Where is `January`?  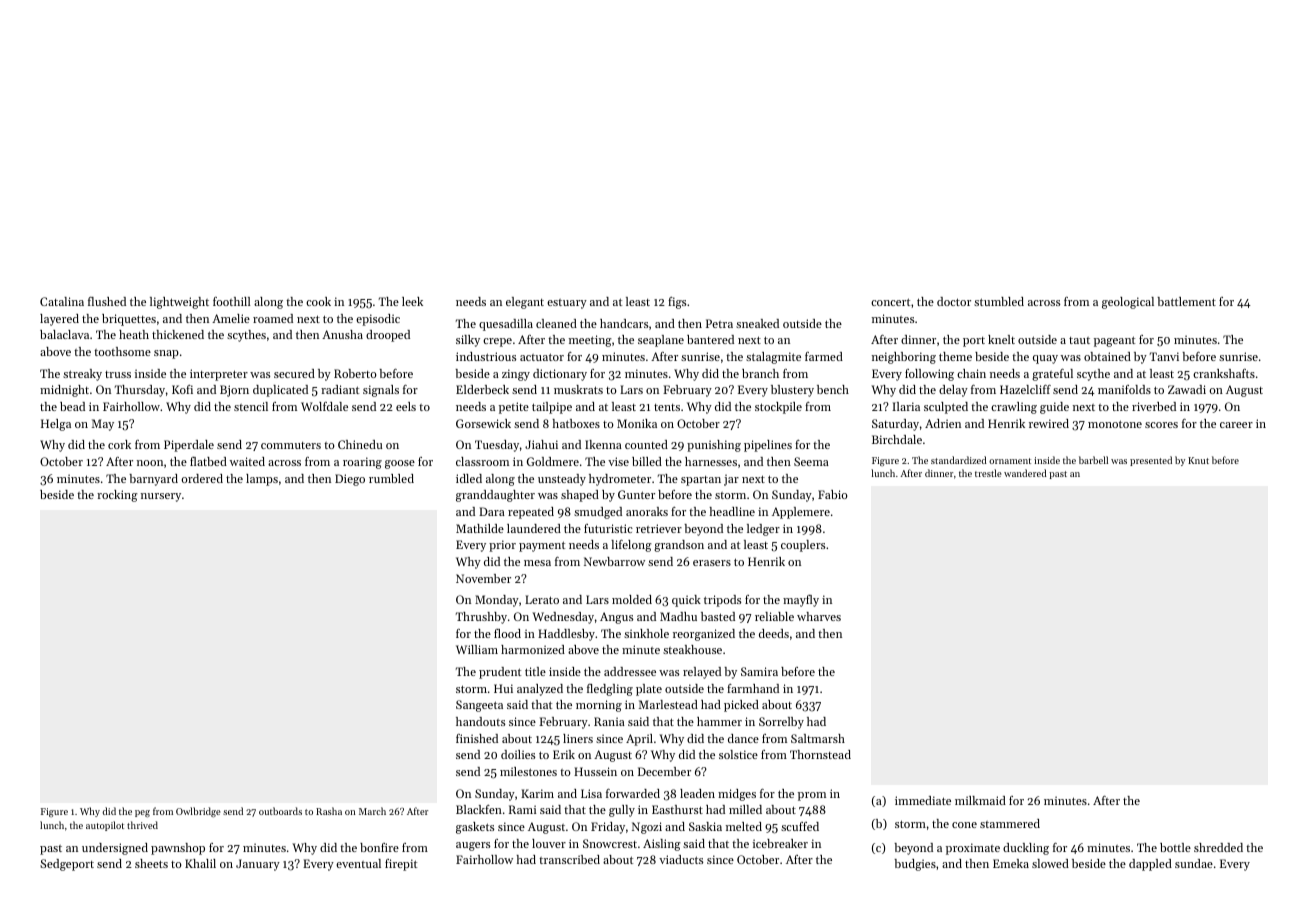
January is located at coordinates (258, 865).
